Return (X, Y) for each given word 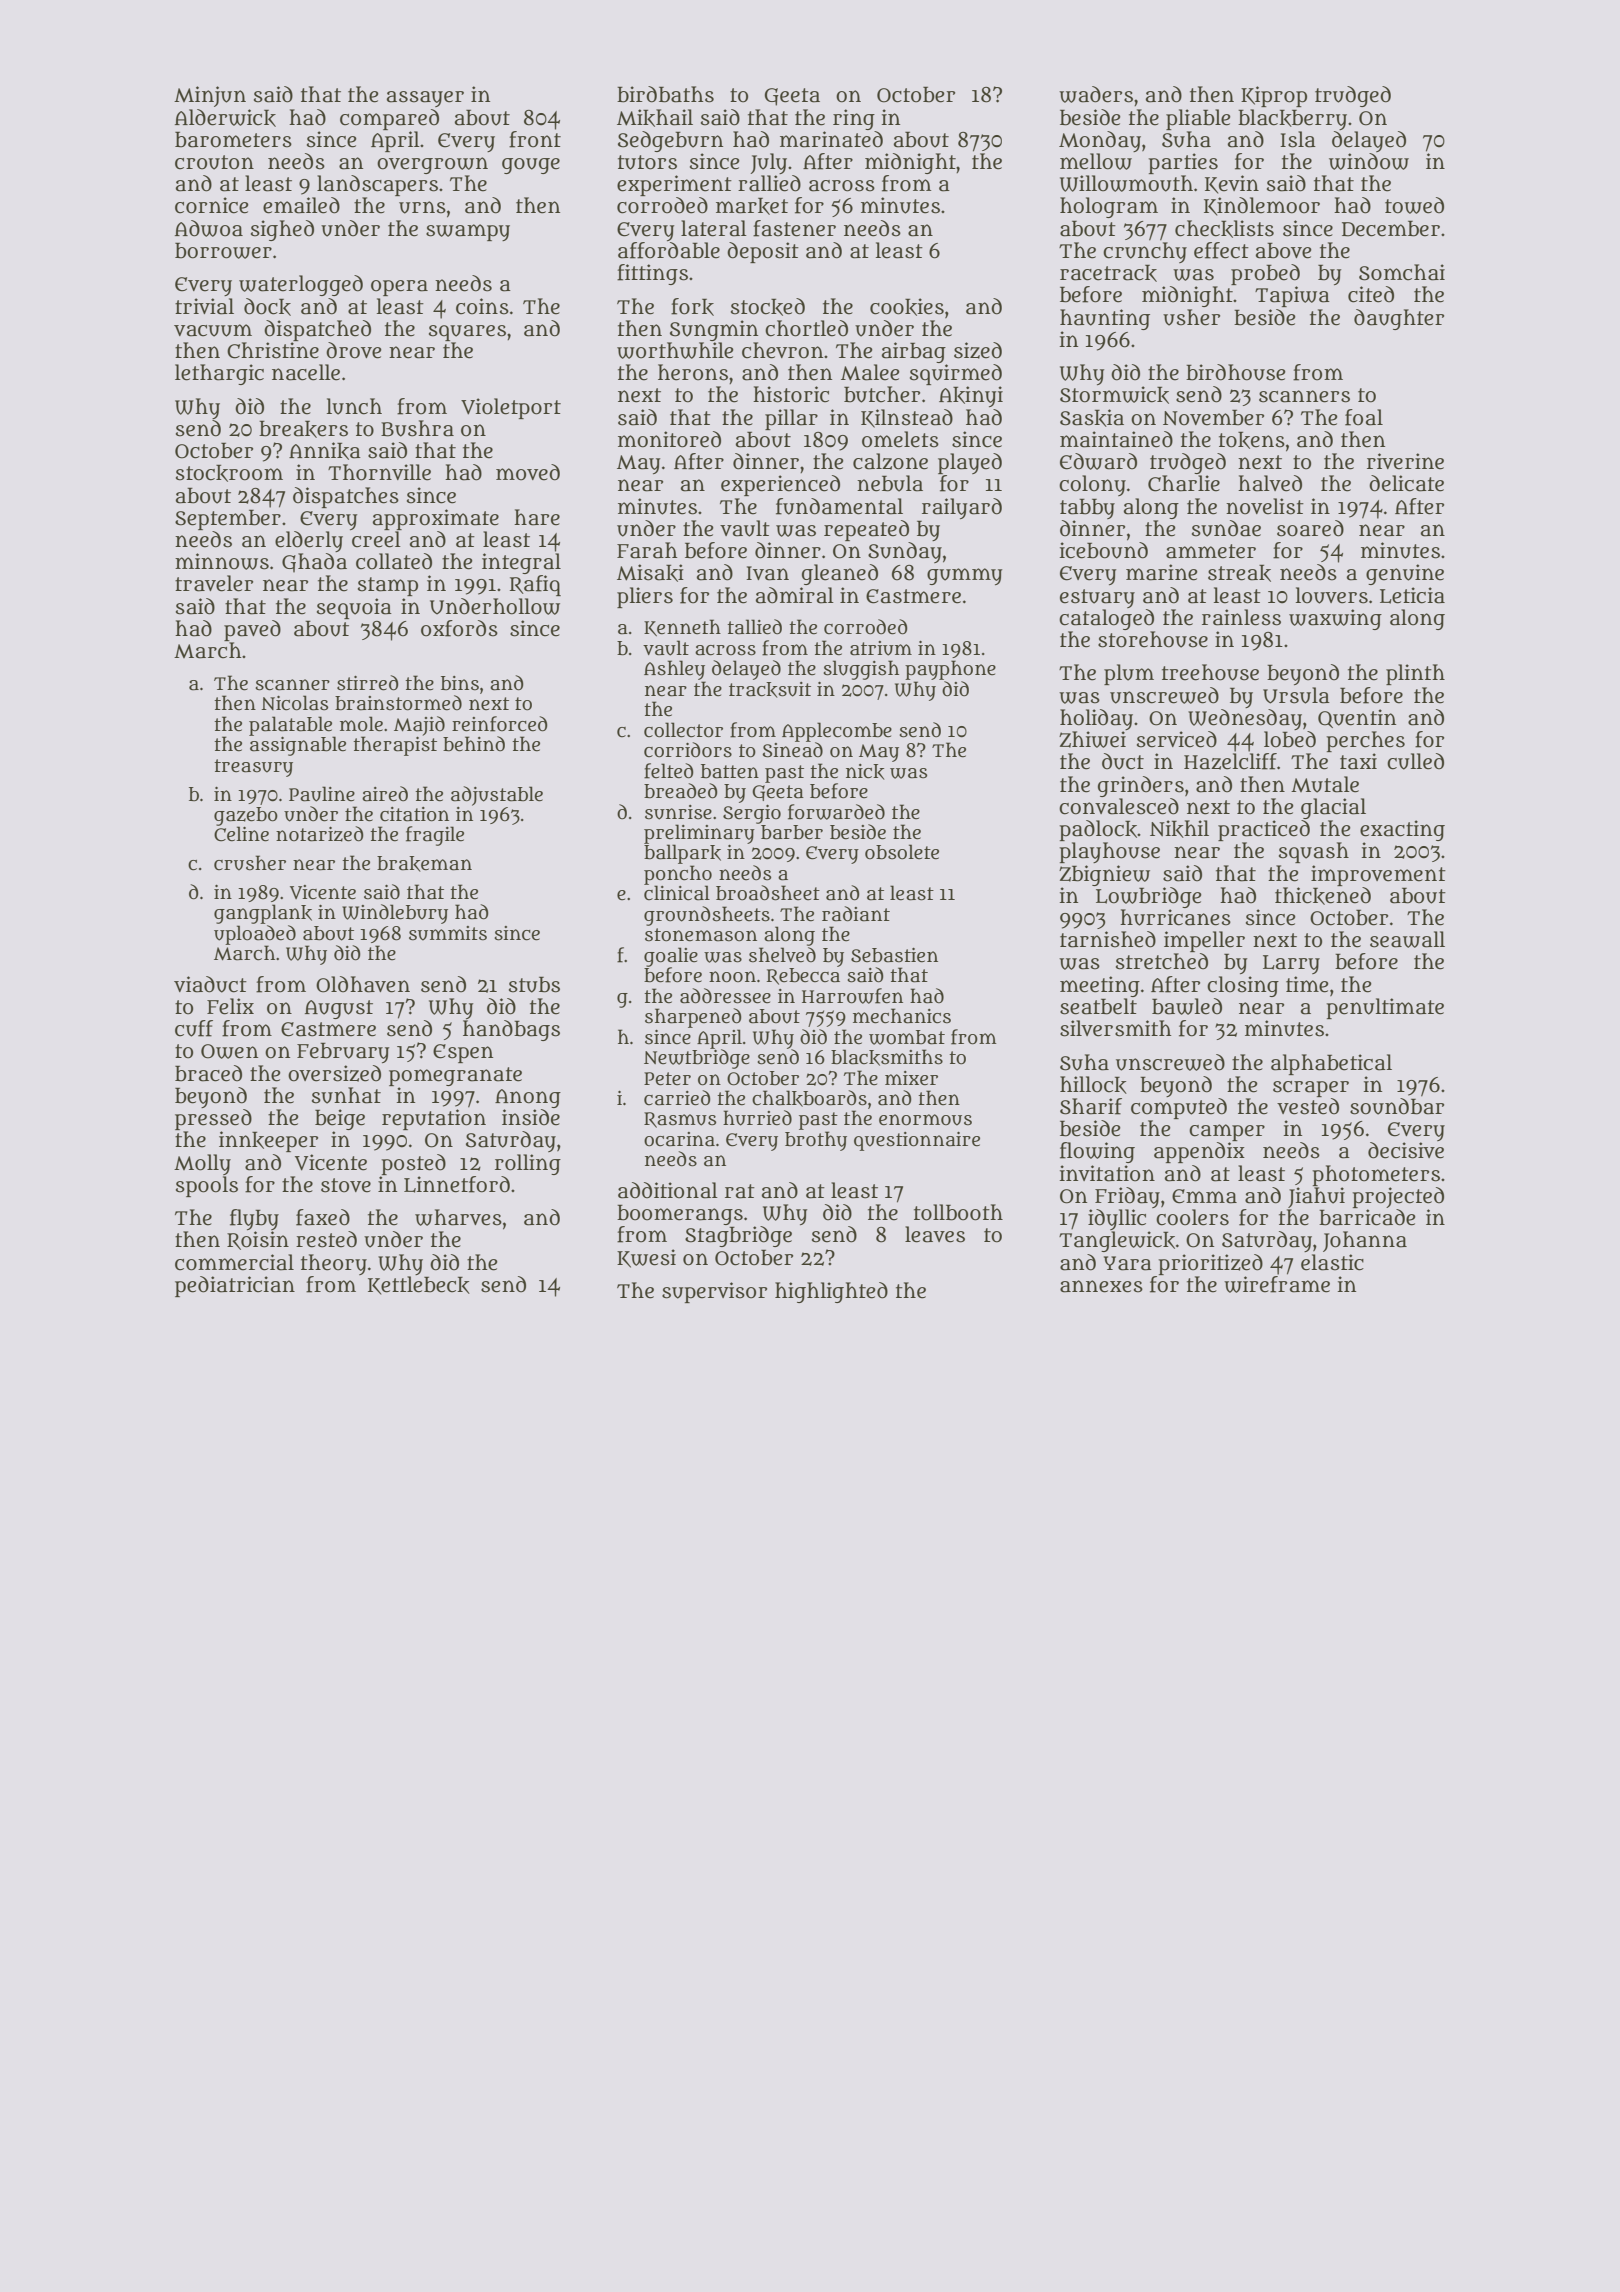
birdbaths (665, 94)
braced (208, 1073)
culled (1415, 761)
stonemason (701, 935)
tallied (754, 627)
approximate (436, 519)
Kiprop (1274, 96)
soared (1310, 528)
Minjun (210, 96)
